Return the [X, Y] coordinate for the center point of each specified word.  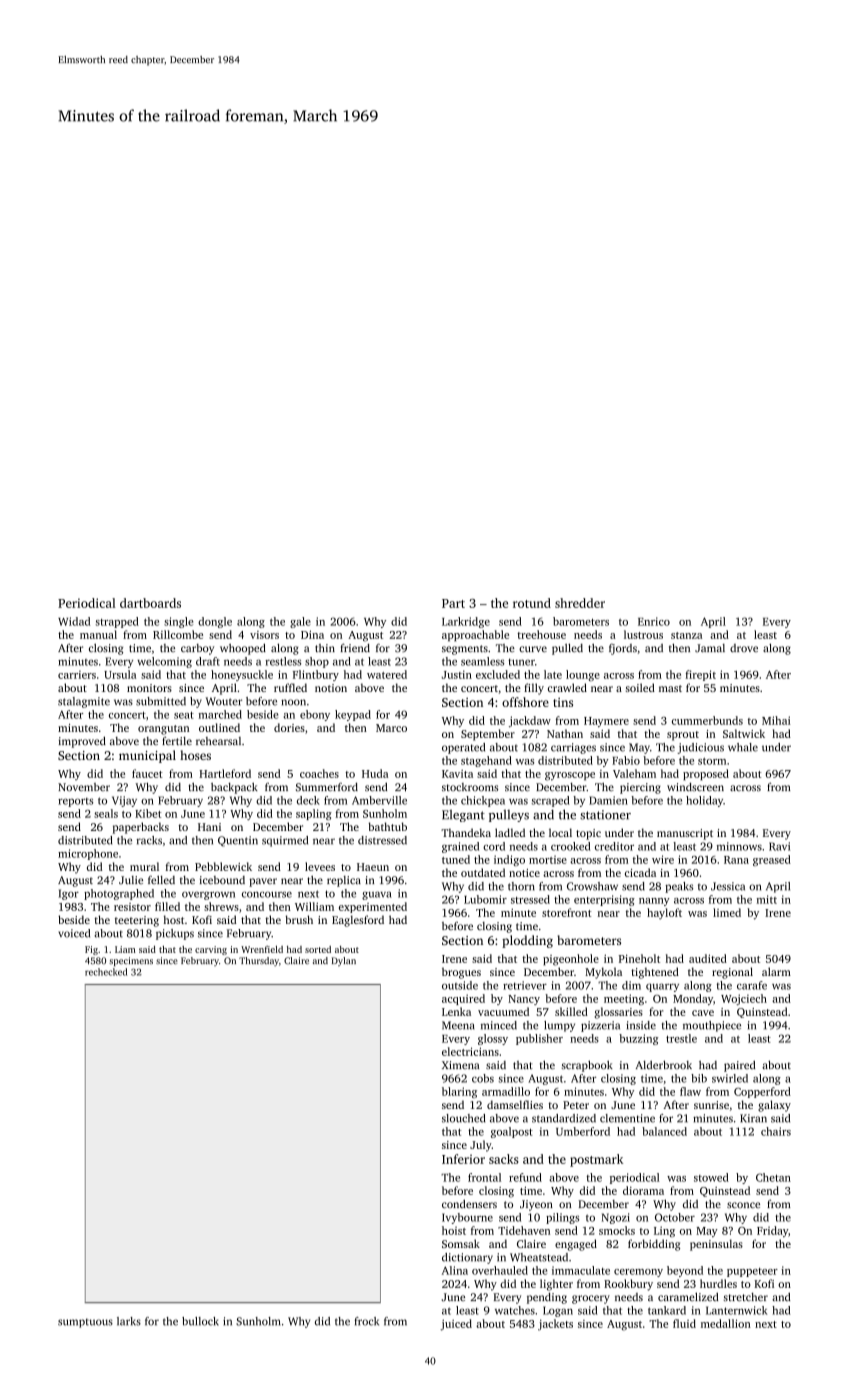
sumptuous [85, 1323]
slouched [463, 1118]
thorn [521, 886]
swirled [730, 1078]
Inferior [463, 1159]
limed [727, 912]
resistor [132, 907]
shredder [580, 603]
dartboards [150, 603]
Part [453, 603]
